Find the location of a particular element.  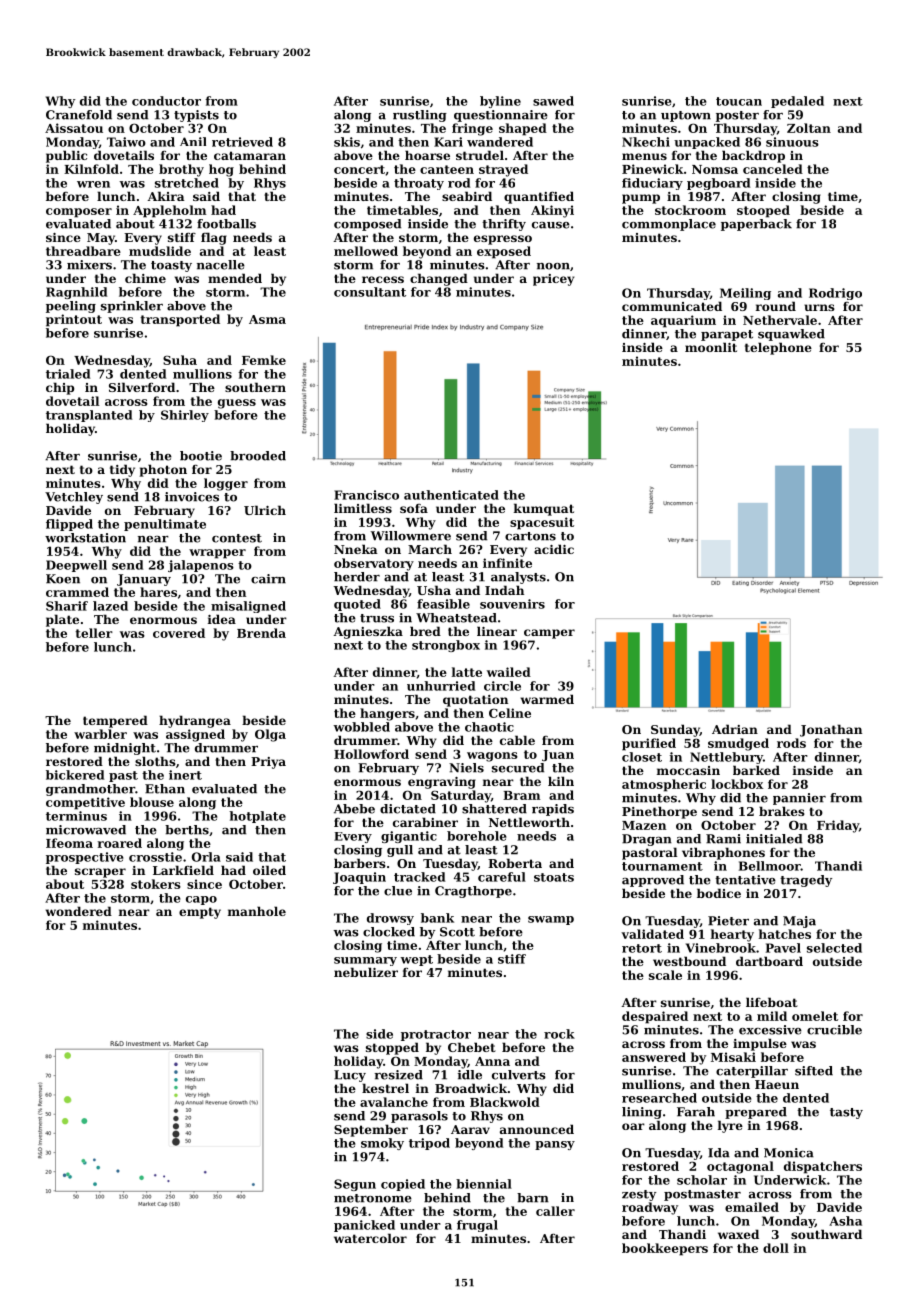

Abebe is located at coordinates (354, 809).
